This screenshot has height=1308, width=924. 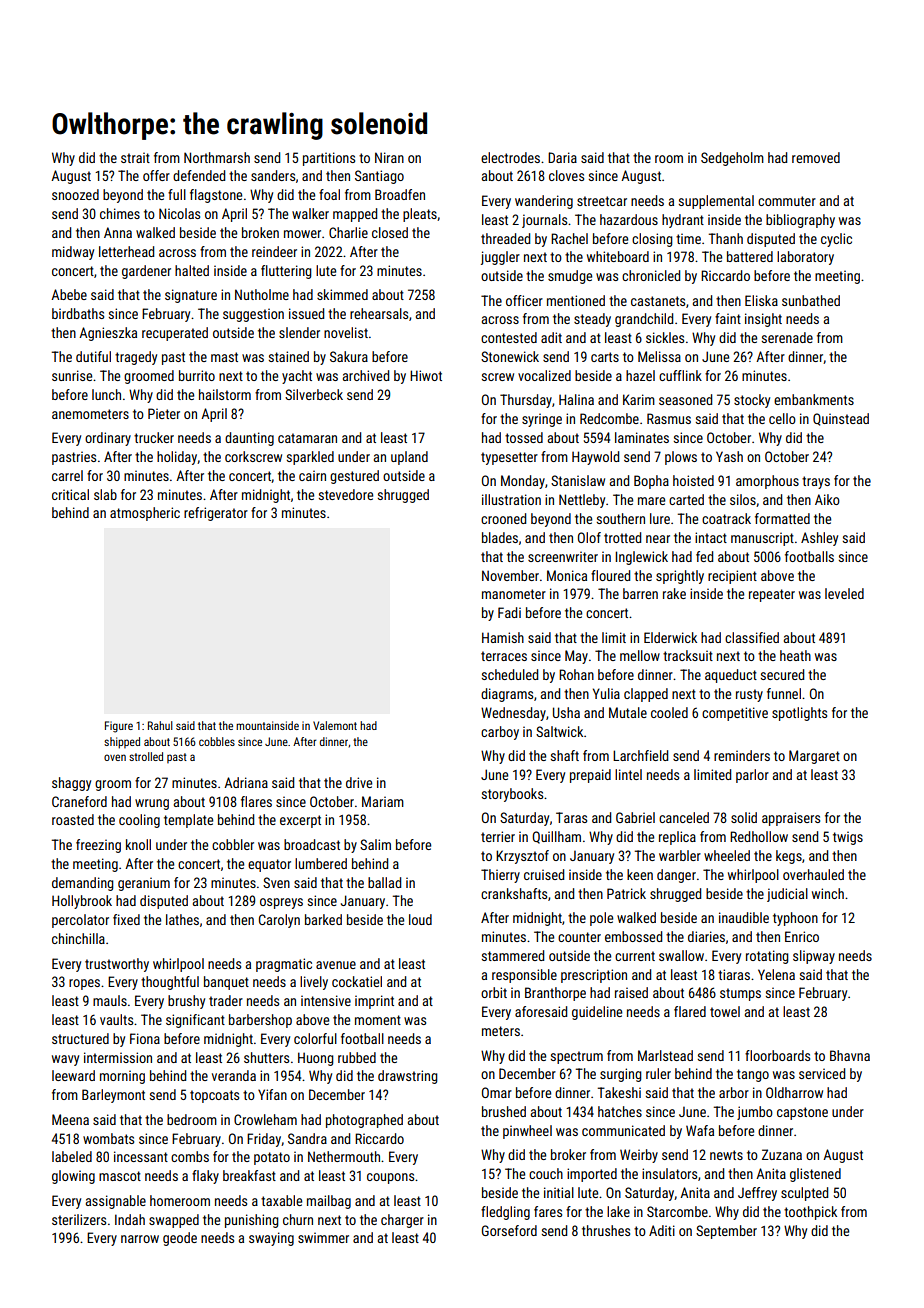 What do you see at coordinates (498, 836) in the screenshot?
I see `terrier` at bounding box center [498, 836].
